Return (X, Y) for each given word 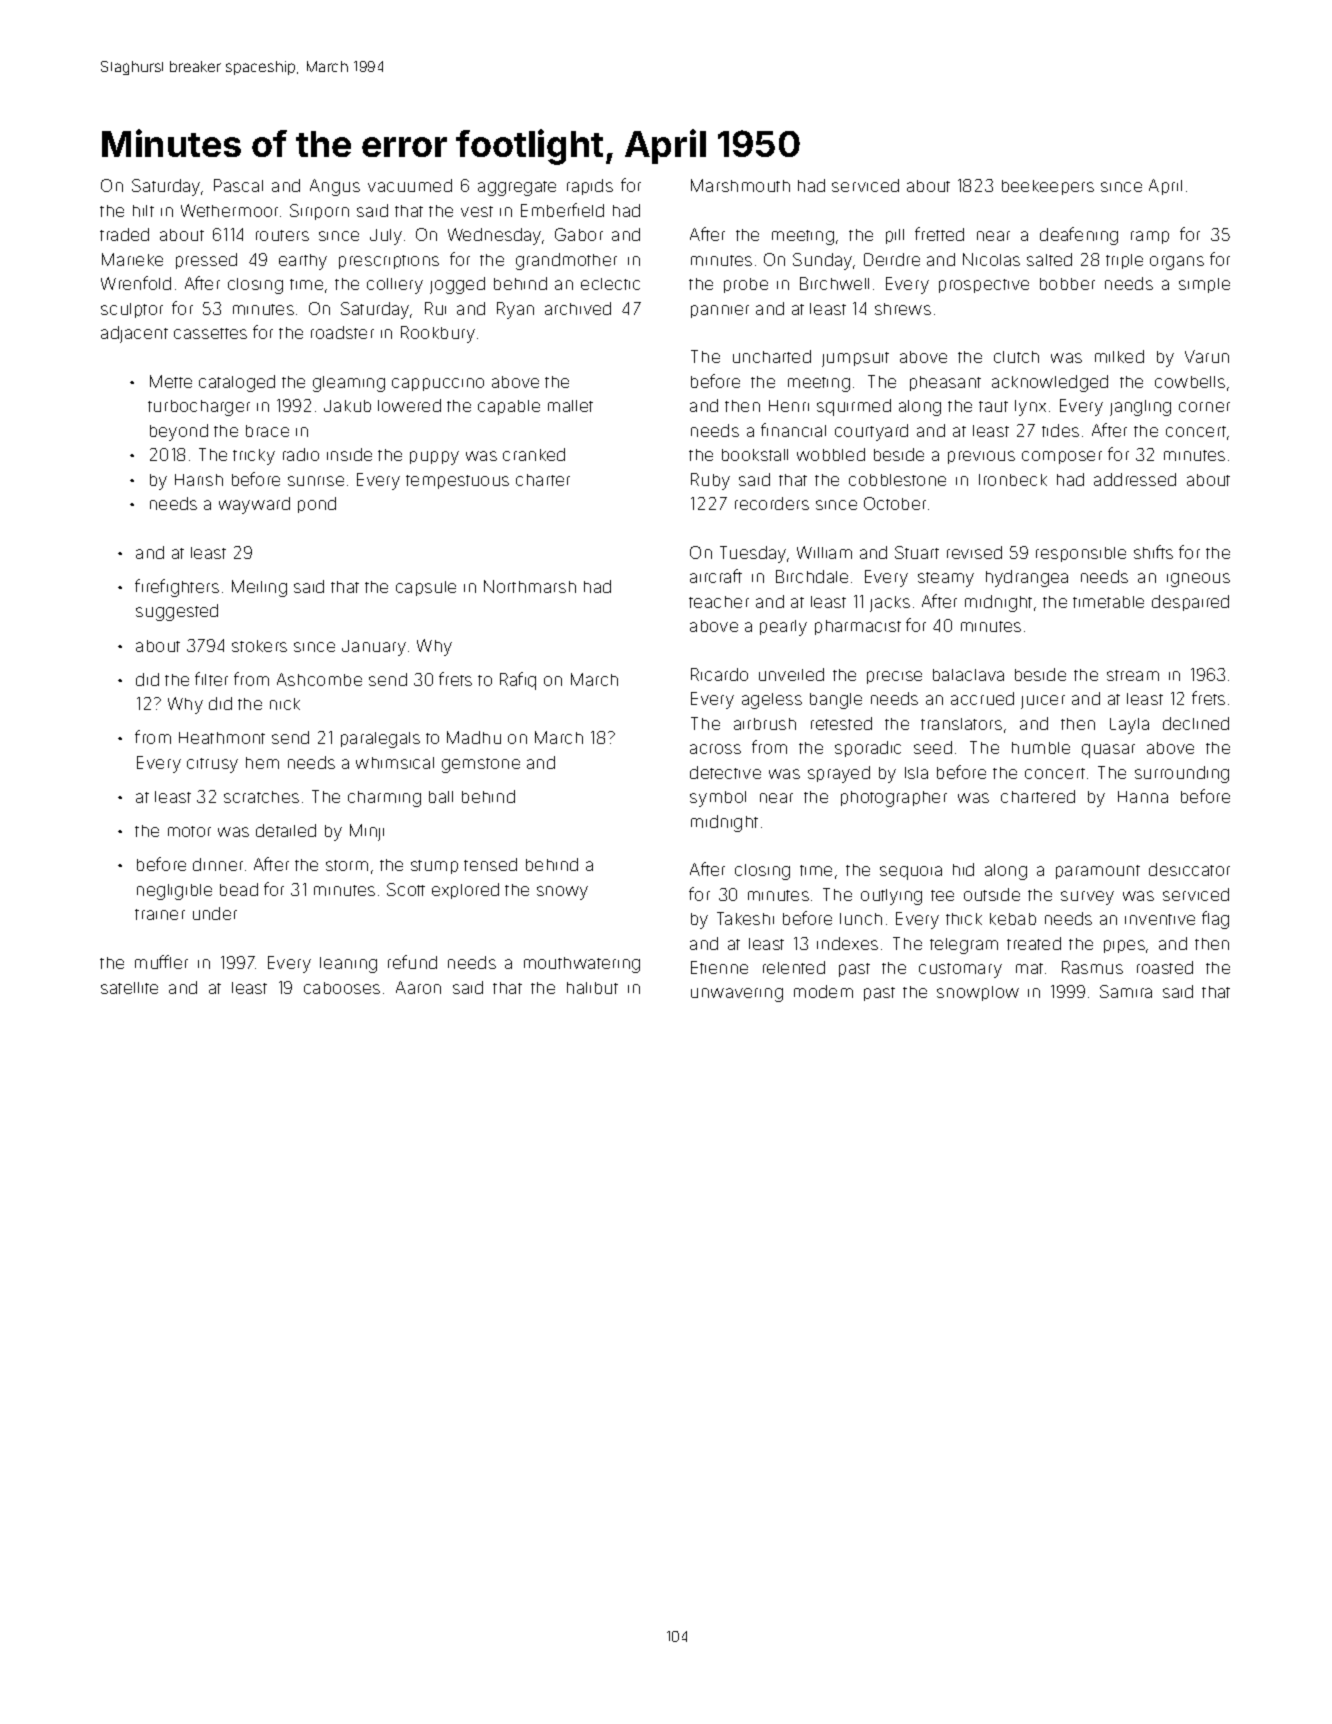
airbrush (765, 724)
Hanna (1143, 797)
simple (1204, 285)
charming (384, 799)
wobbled (831, 454)
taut (993, 406)
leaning (348, 965)
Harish (199, 480)
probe (746, 285)
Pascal (238, 185)
